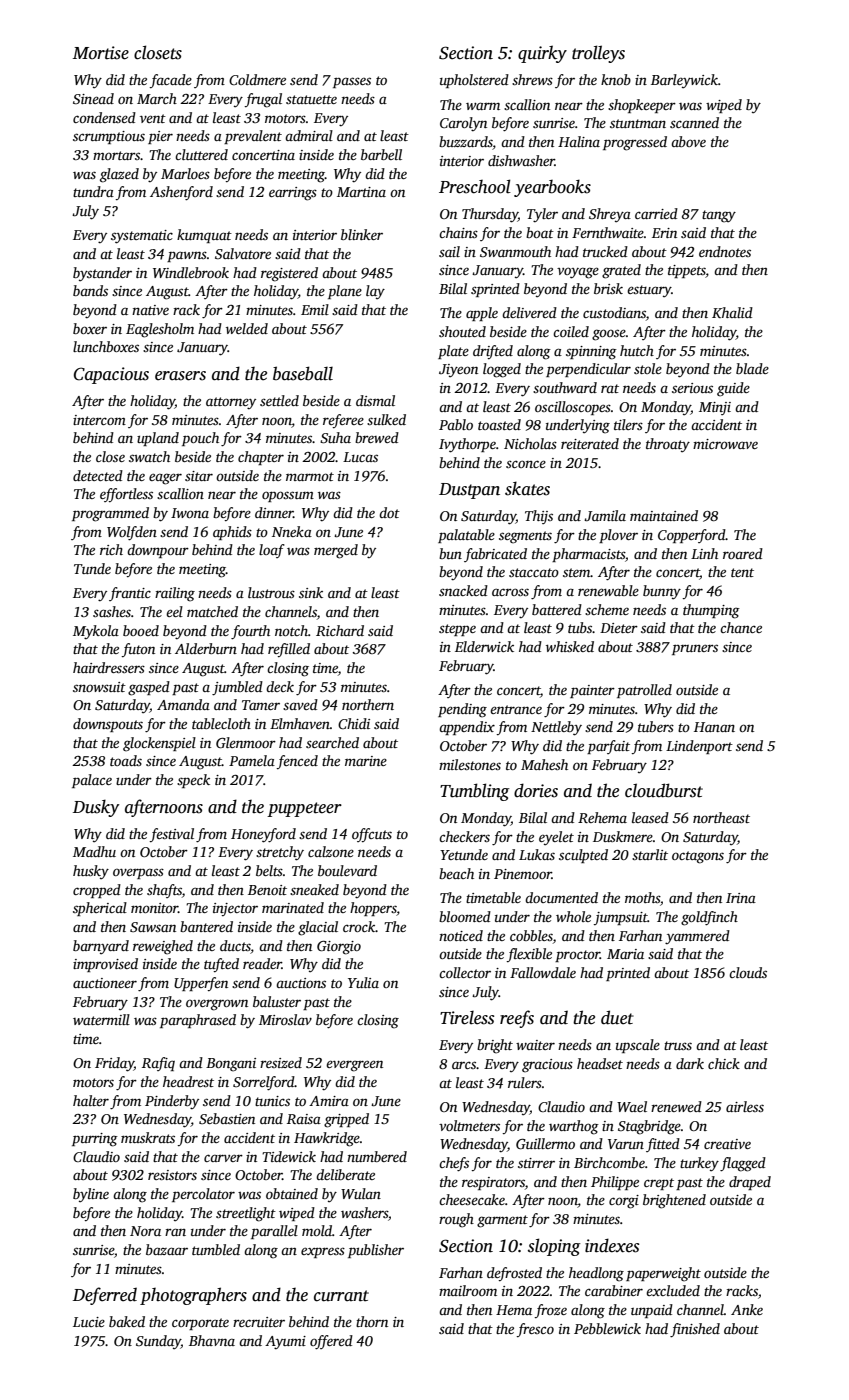 The width and height of the image is (849, 1400). I want to click on airless, so click(745, 1106).
